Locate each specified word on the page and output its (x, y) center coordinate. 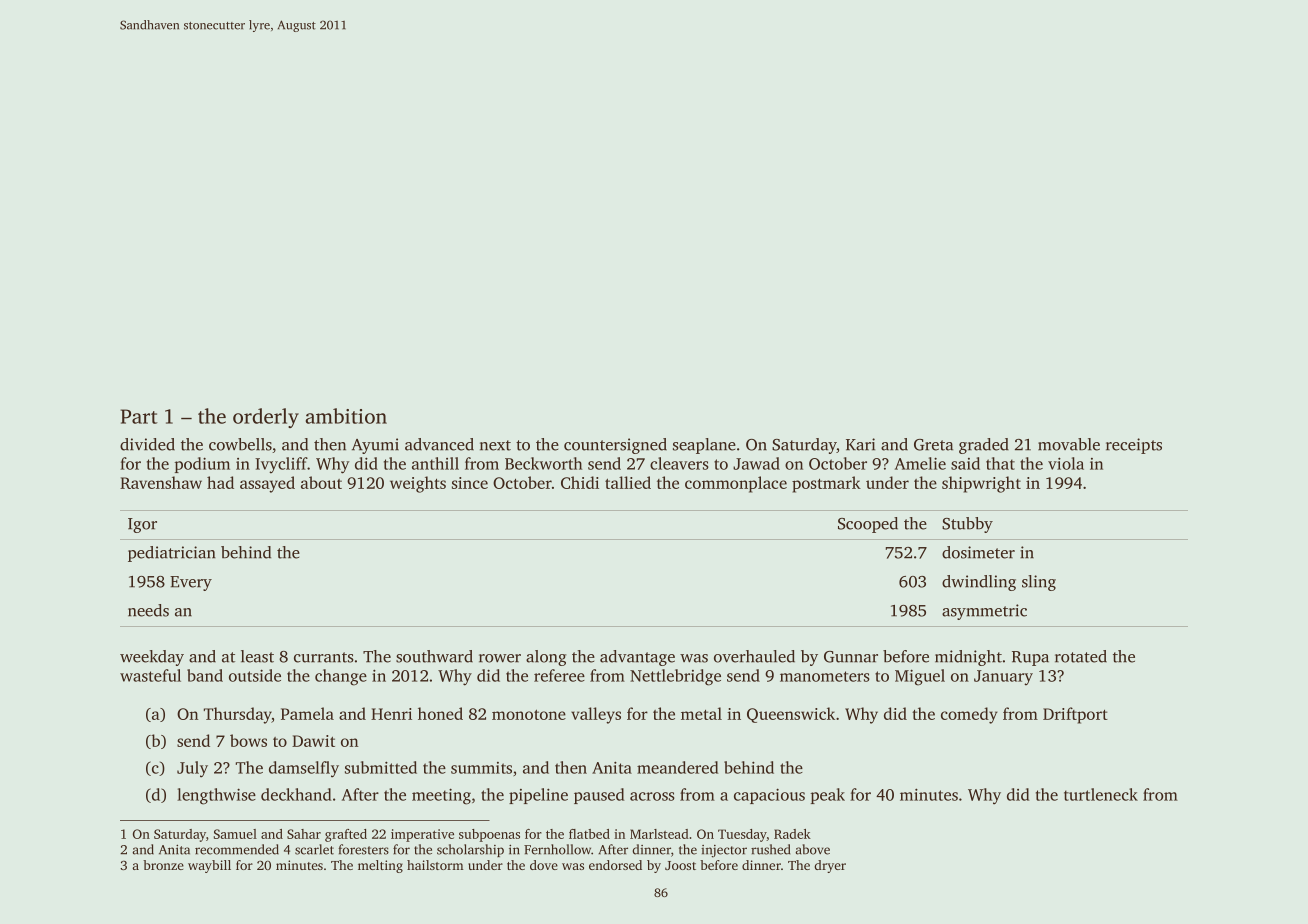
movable (1069, 444)
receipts (1134, 446)
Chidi (580, 482)
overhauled (754, 656)
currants (324, 657)
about (321, 482)
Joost (680, 865)
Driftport (1075, 715)
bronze (163, 865)
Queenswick (791, 715)
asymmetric (984, 612)
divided (147, 444)
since (470, 483)
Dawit (313, 741)
